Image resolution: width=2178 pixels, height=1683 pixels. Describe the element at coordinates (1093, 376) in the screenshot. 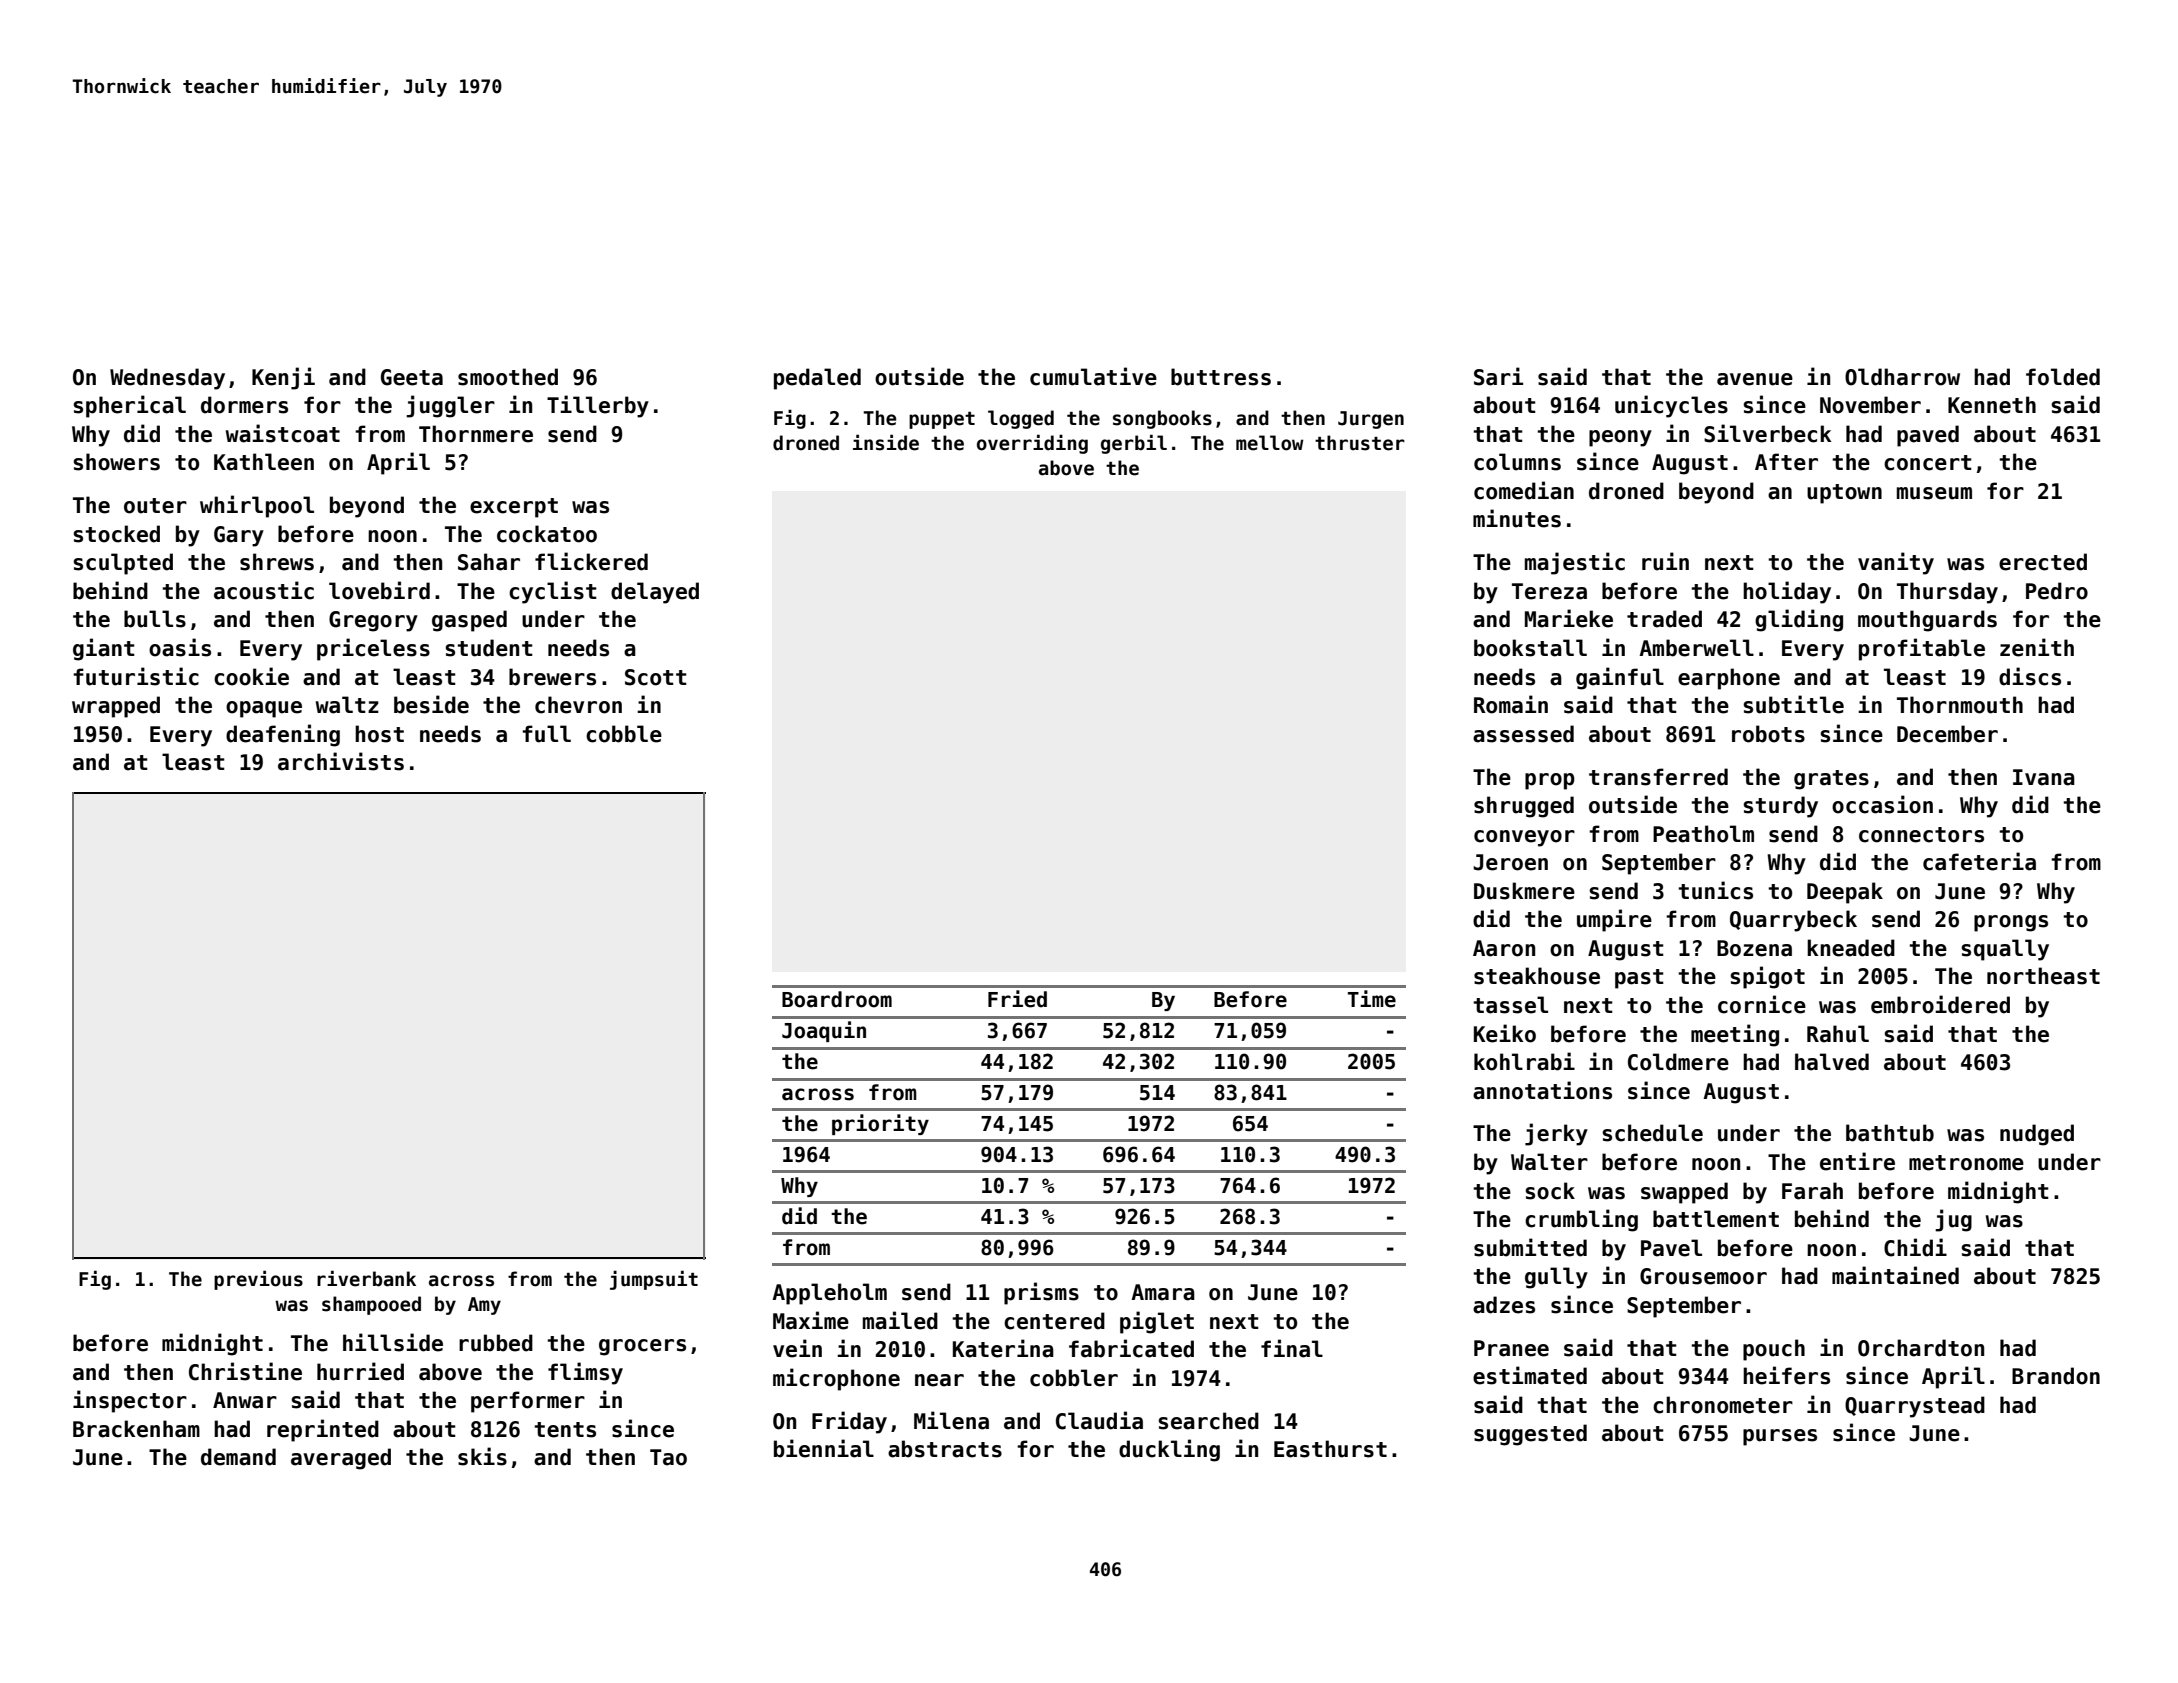

I see `cumulative` at that location.
